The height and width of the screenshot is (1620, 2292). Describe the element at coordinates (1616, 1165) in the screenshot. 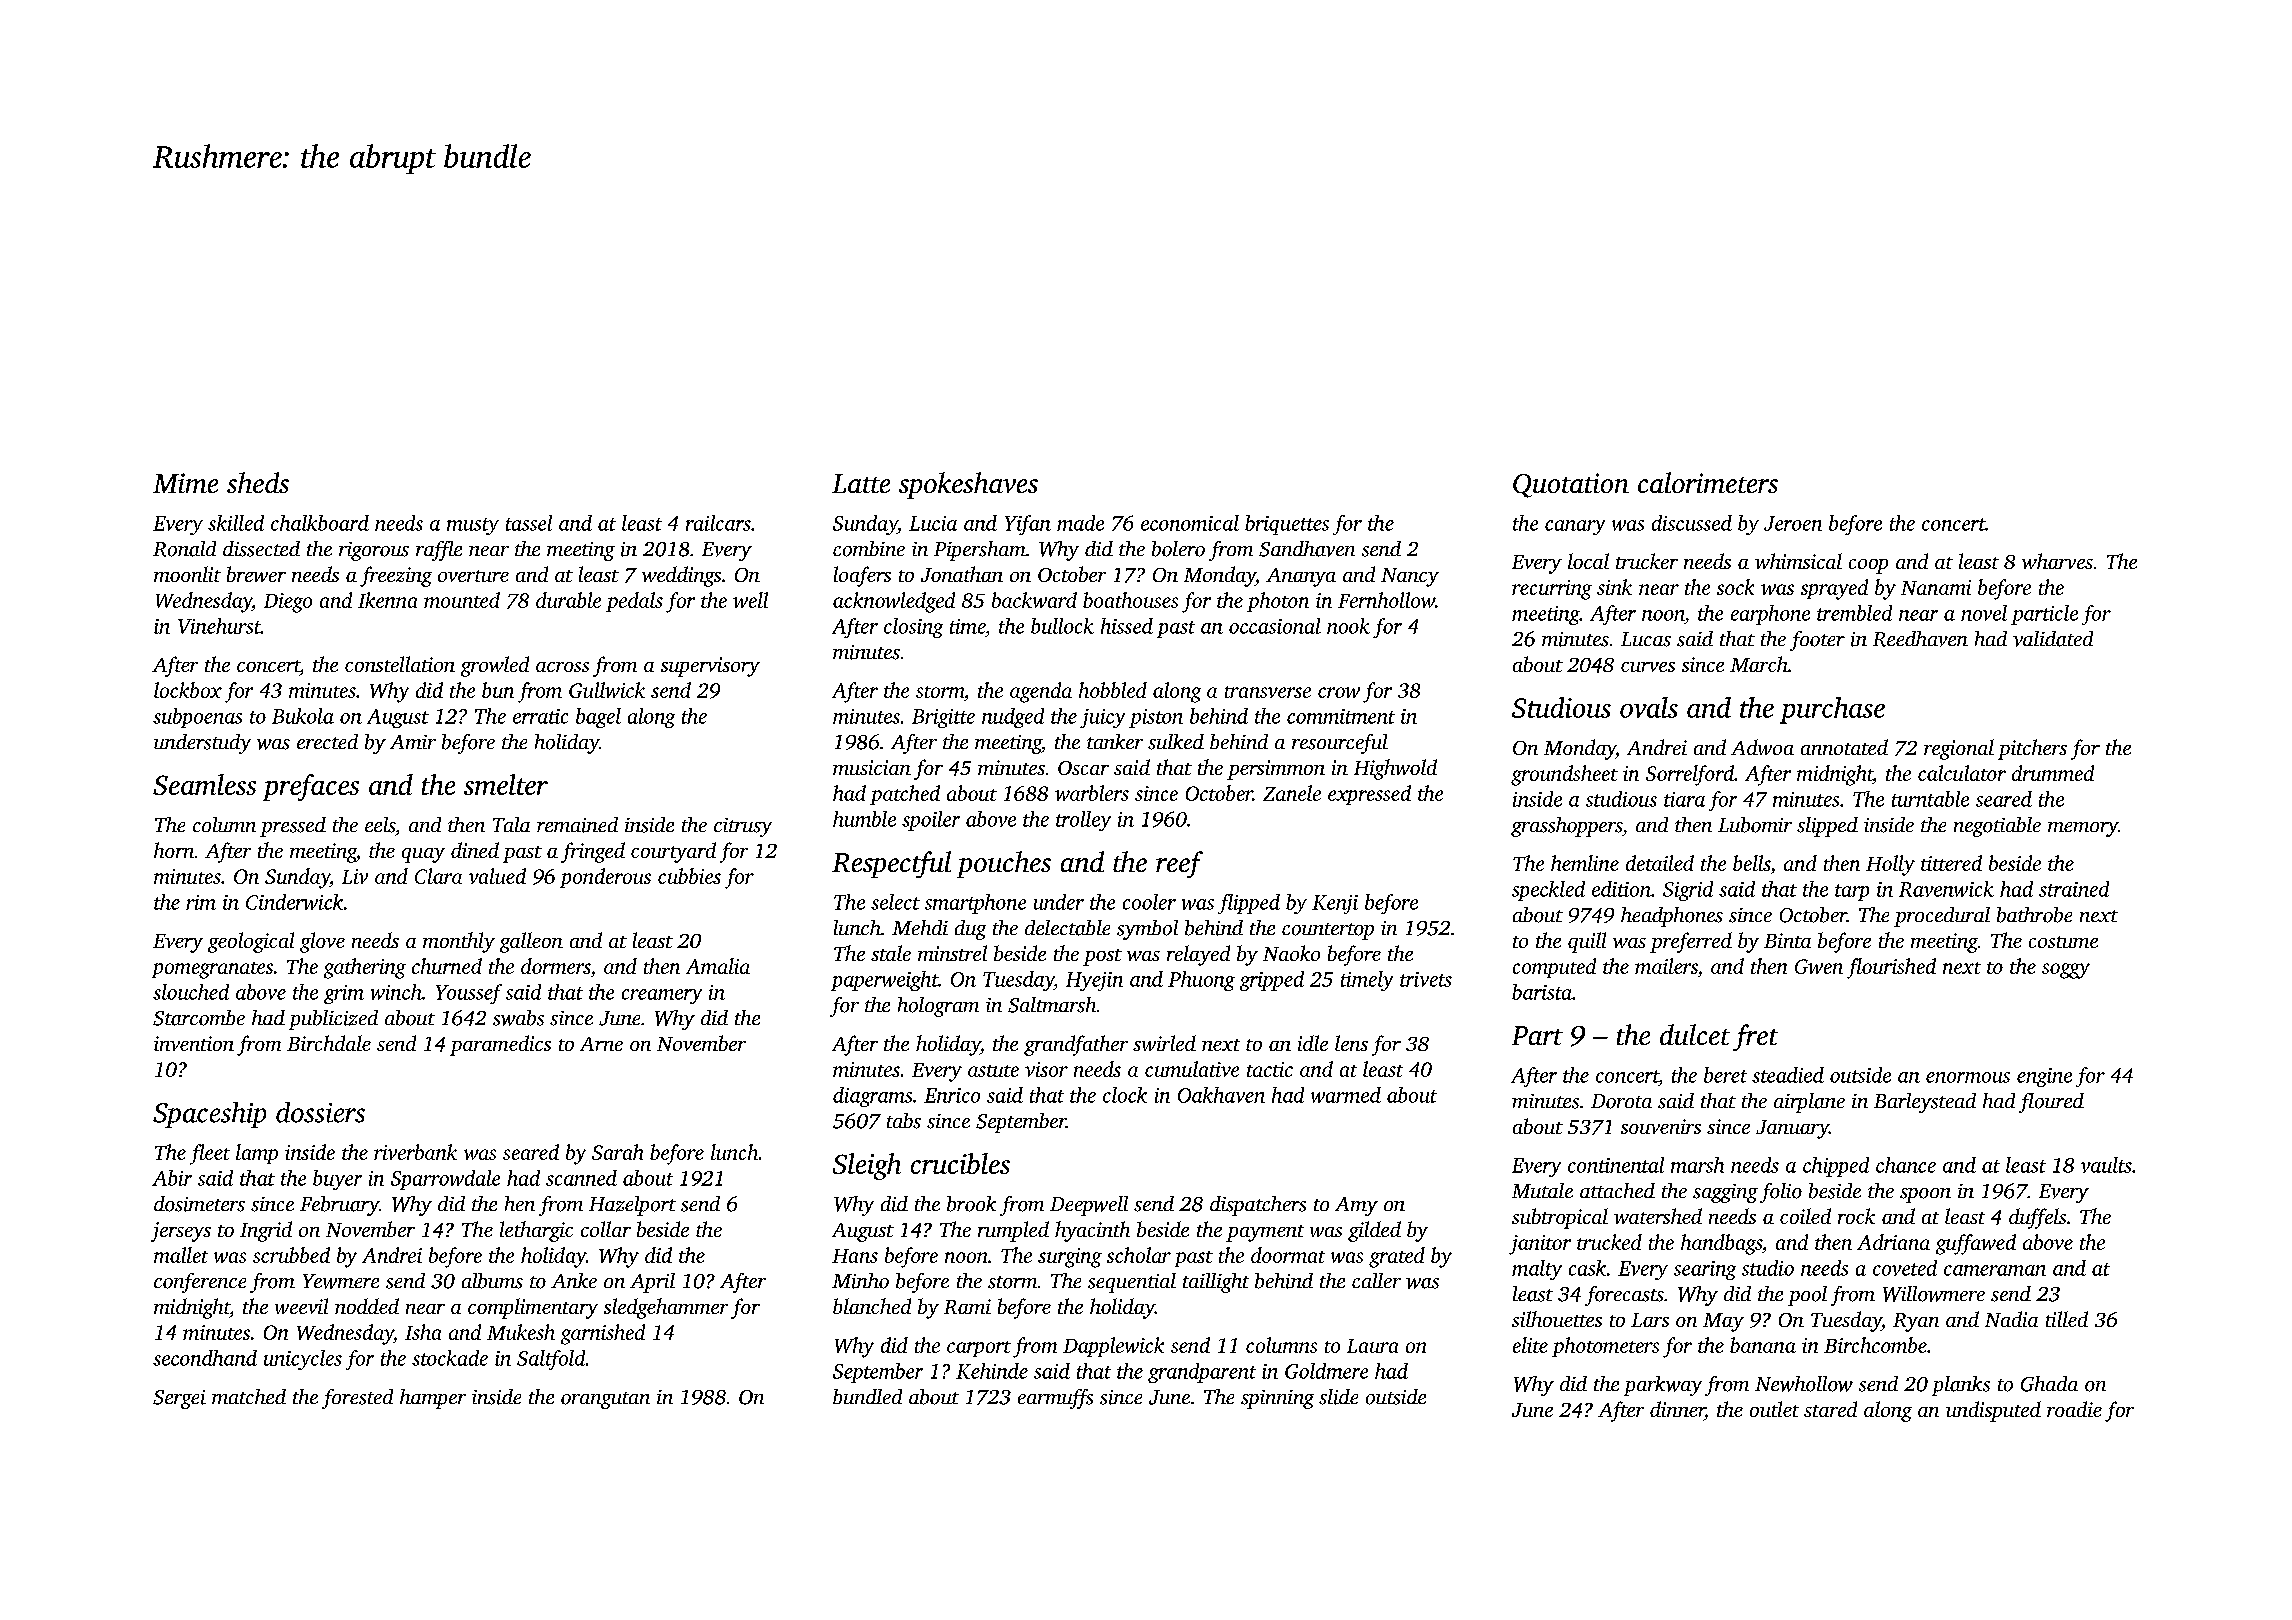

I see `continental` at that location.
